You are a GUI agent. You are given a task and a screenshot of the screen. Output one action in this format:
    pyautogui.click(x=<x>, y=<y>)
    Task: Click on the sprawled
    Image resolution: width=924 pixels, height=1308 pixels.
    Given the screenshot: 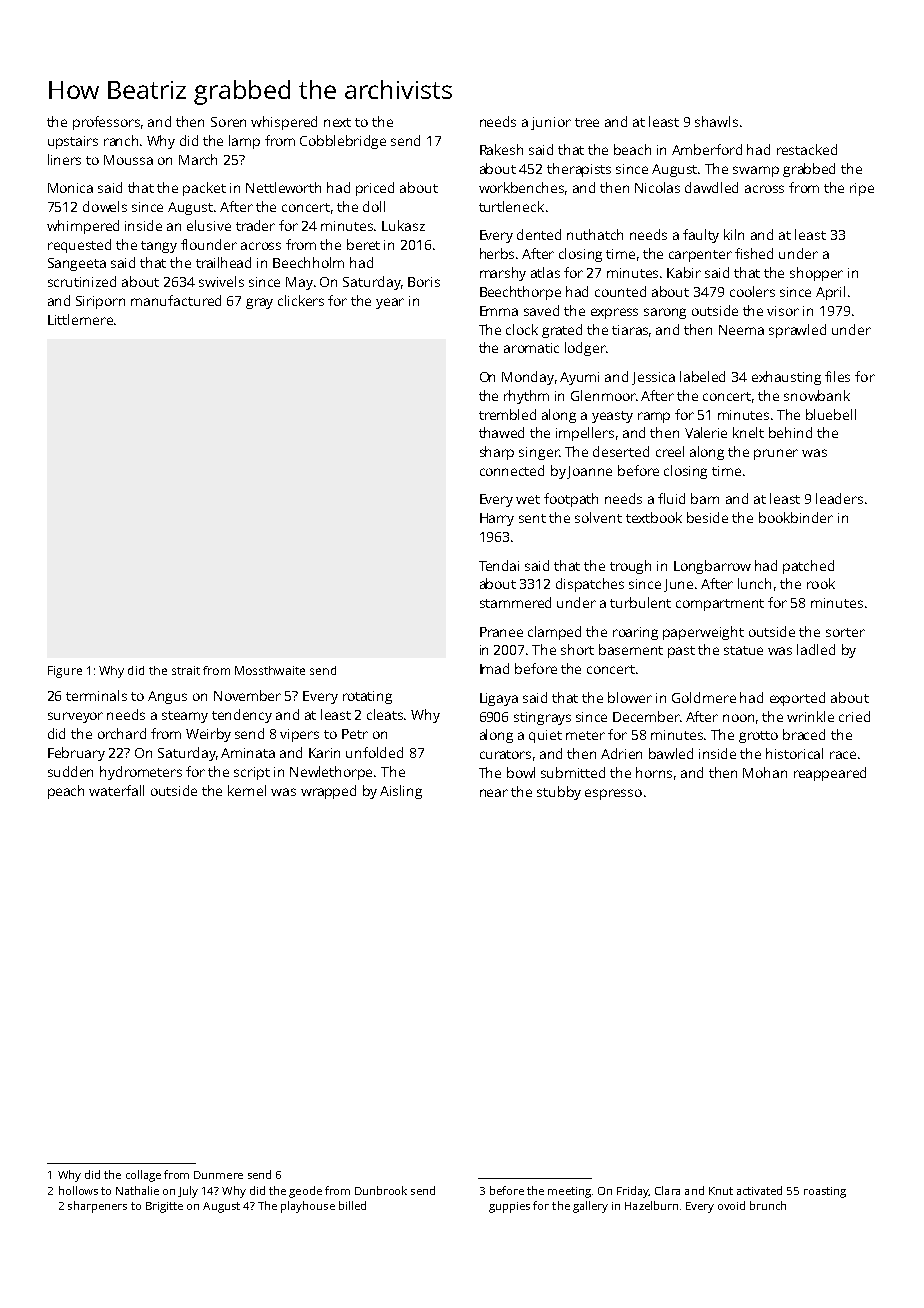 What is the action you would take?
    pyautogui.click(x=797, y=331)
